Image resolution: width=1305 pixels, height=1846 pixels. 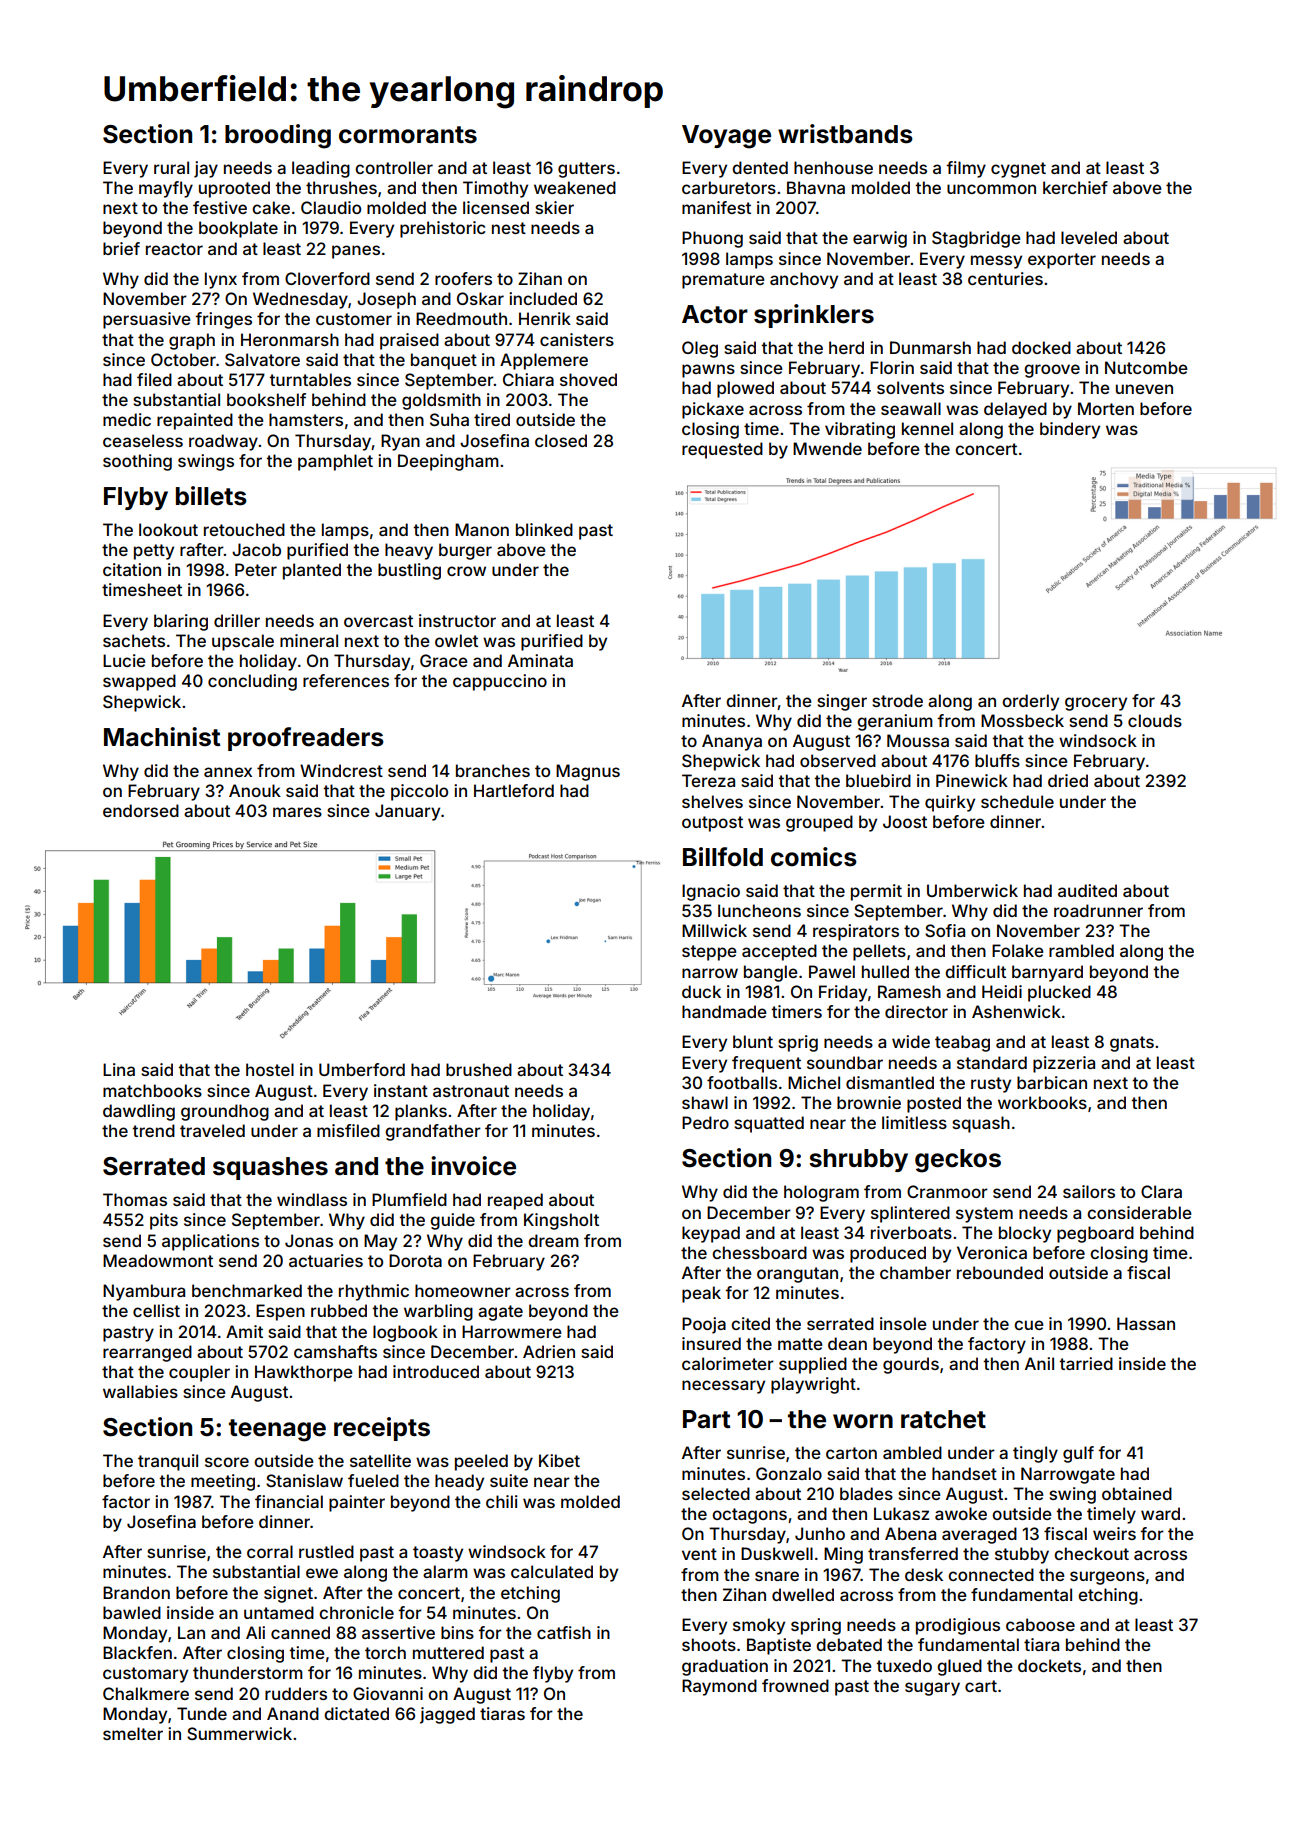 What do you see at coordinates (168, 1462) in the document?
I see `tranquil` at bounding box center [168, 1462].
